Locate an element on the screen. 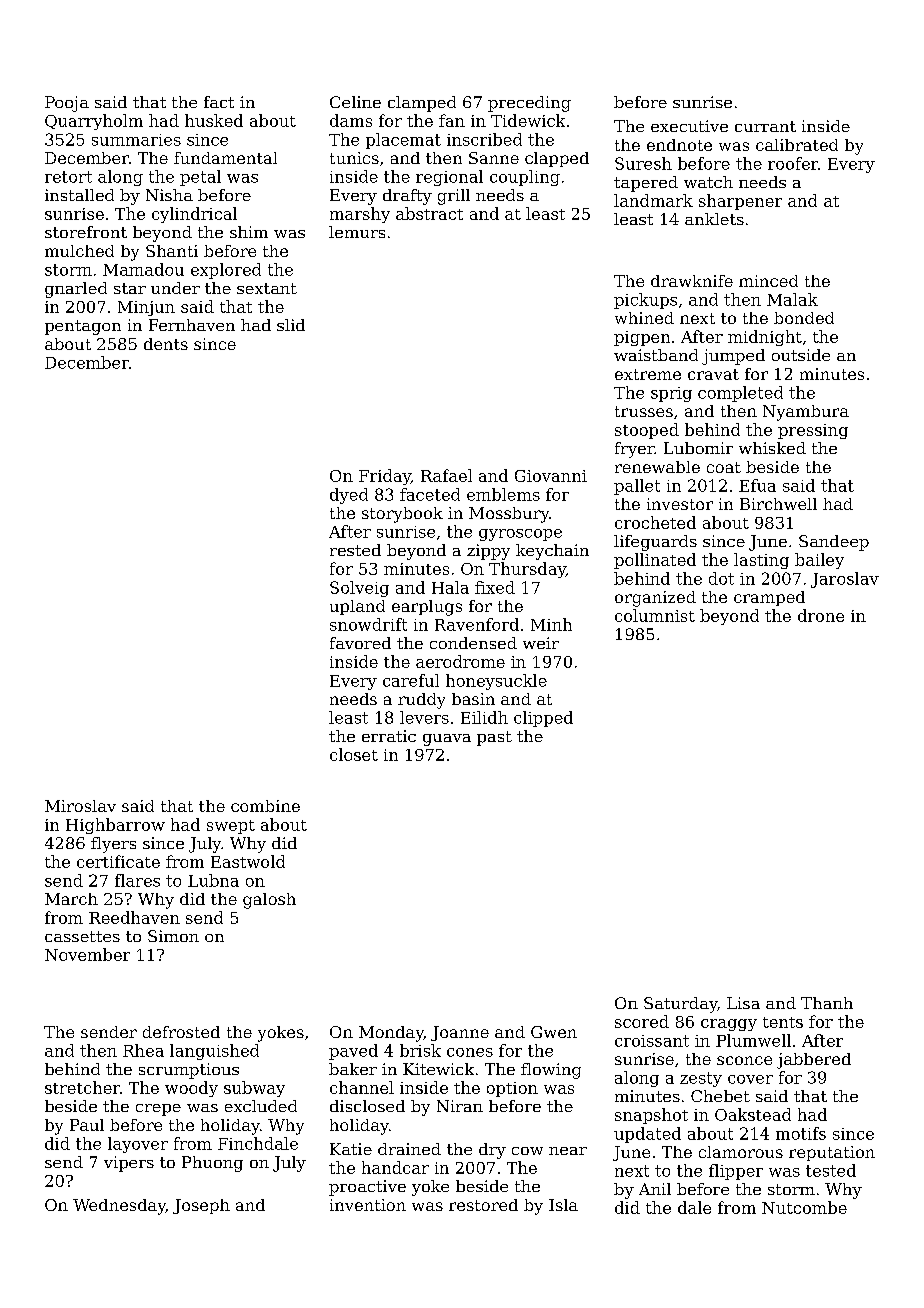 This screenshot has width=924, height=1308. drone is located at coordinates (821, 615).
